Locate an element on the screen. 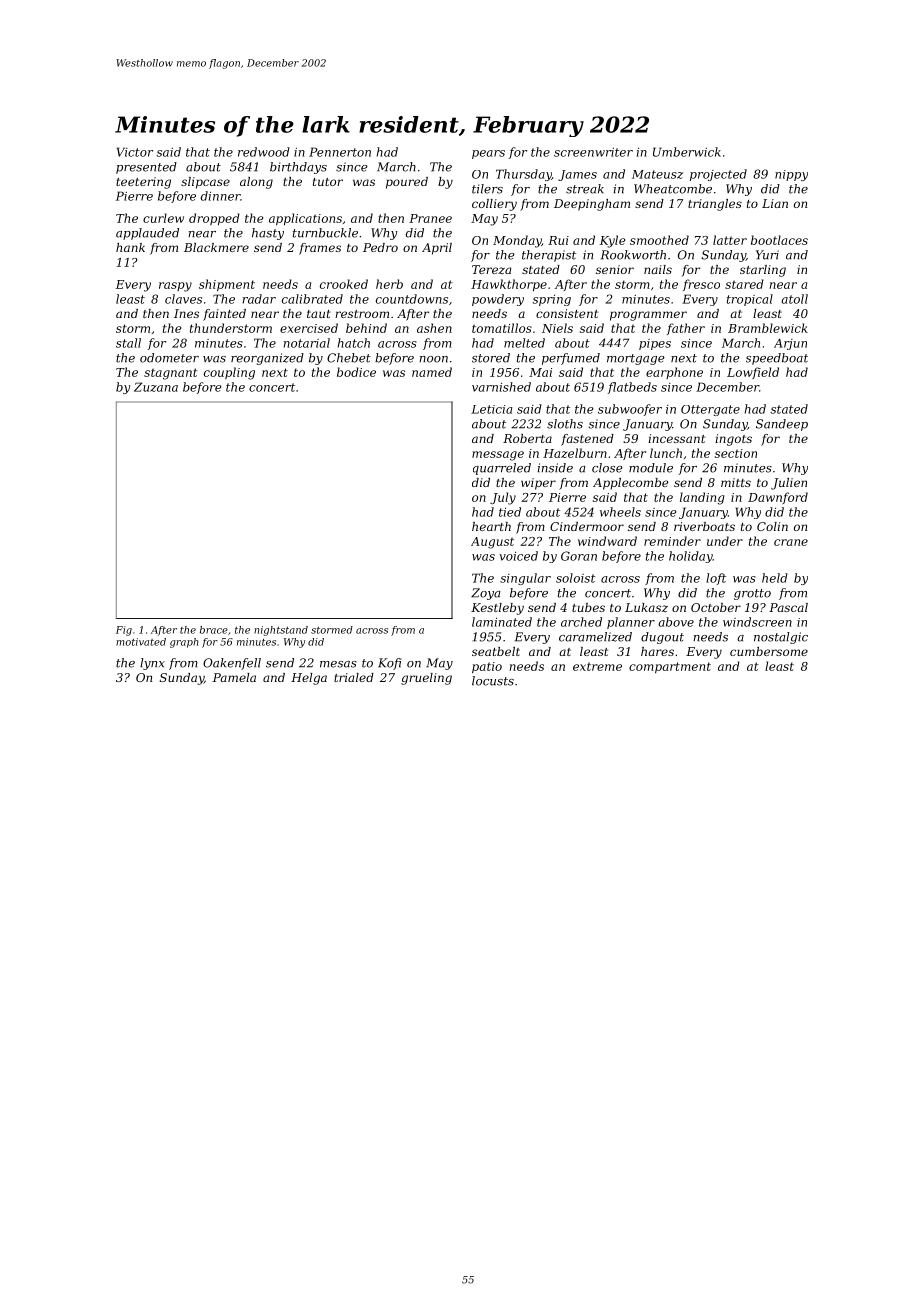 Image resolution: width=924 pixels, height=1308 pixels. poured is located at coordinates (407, 183).
